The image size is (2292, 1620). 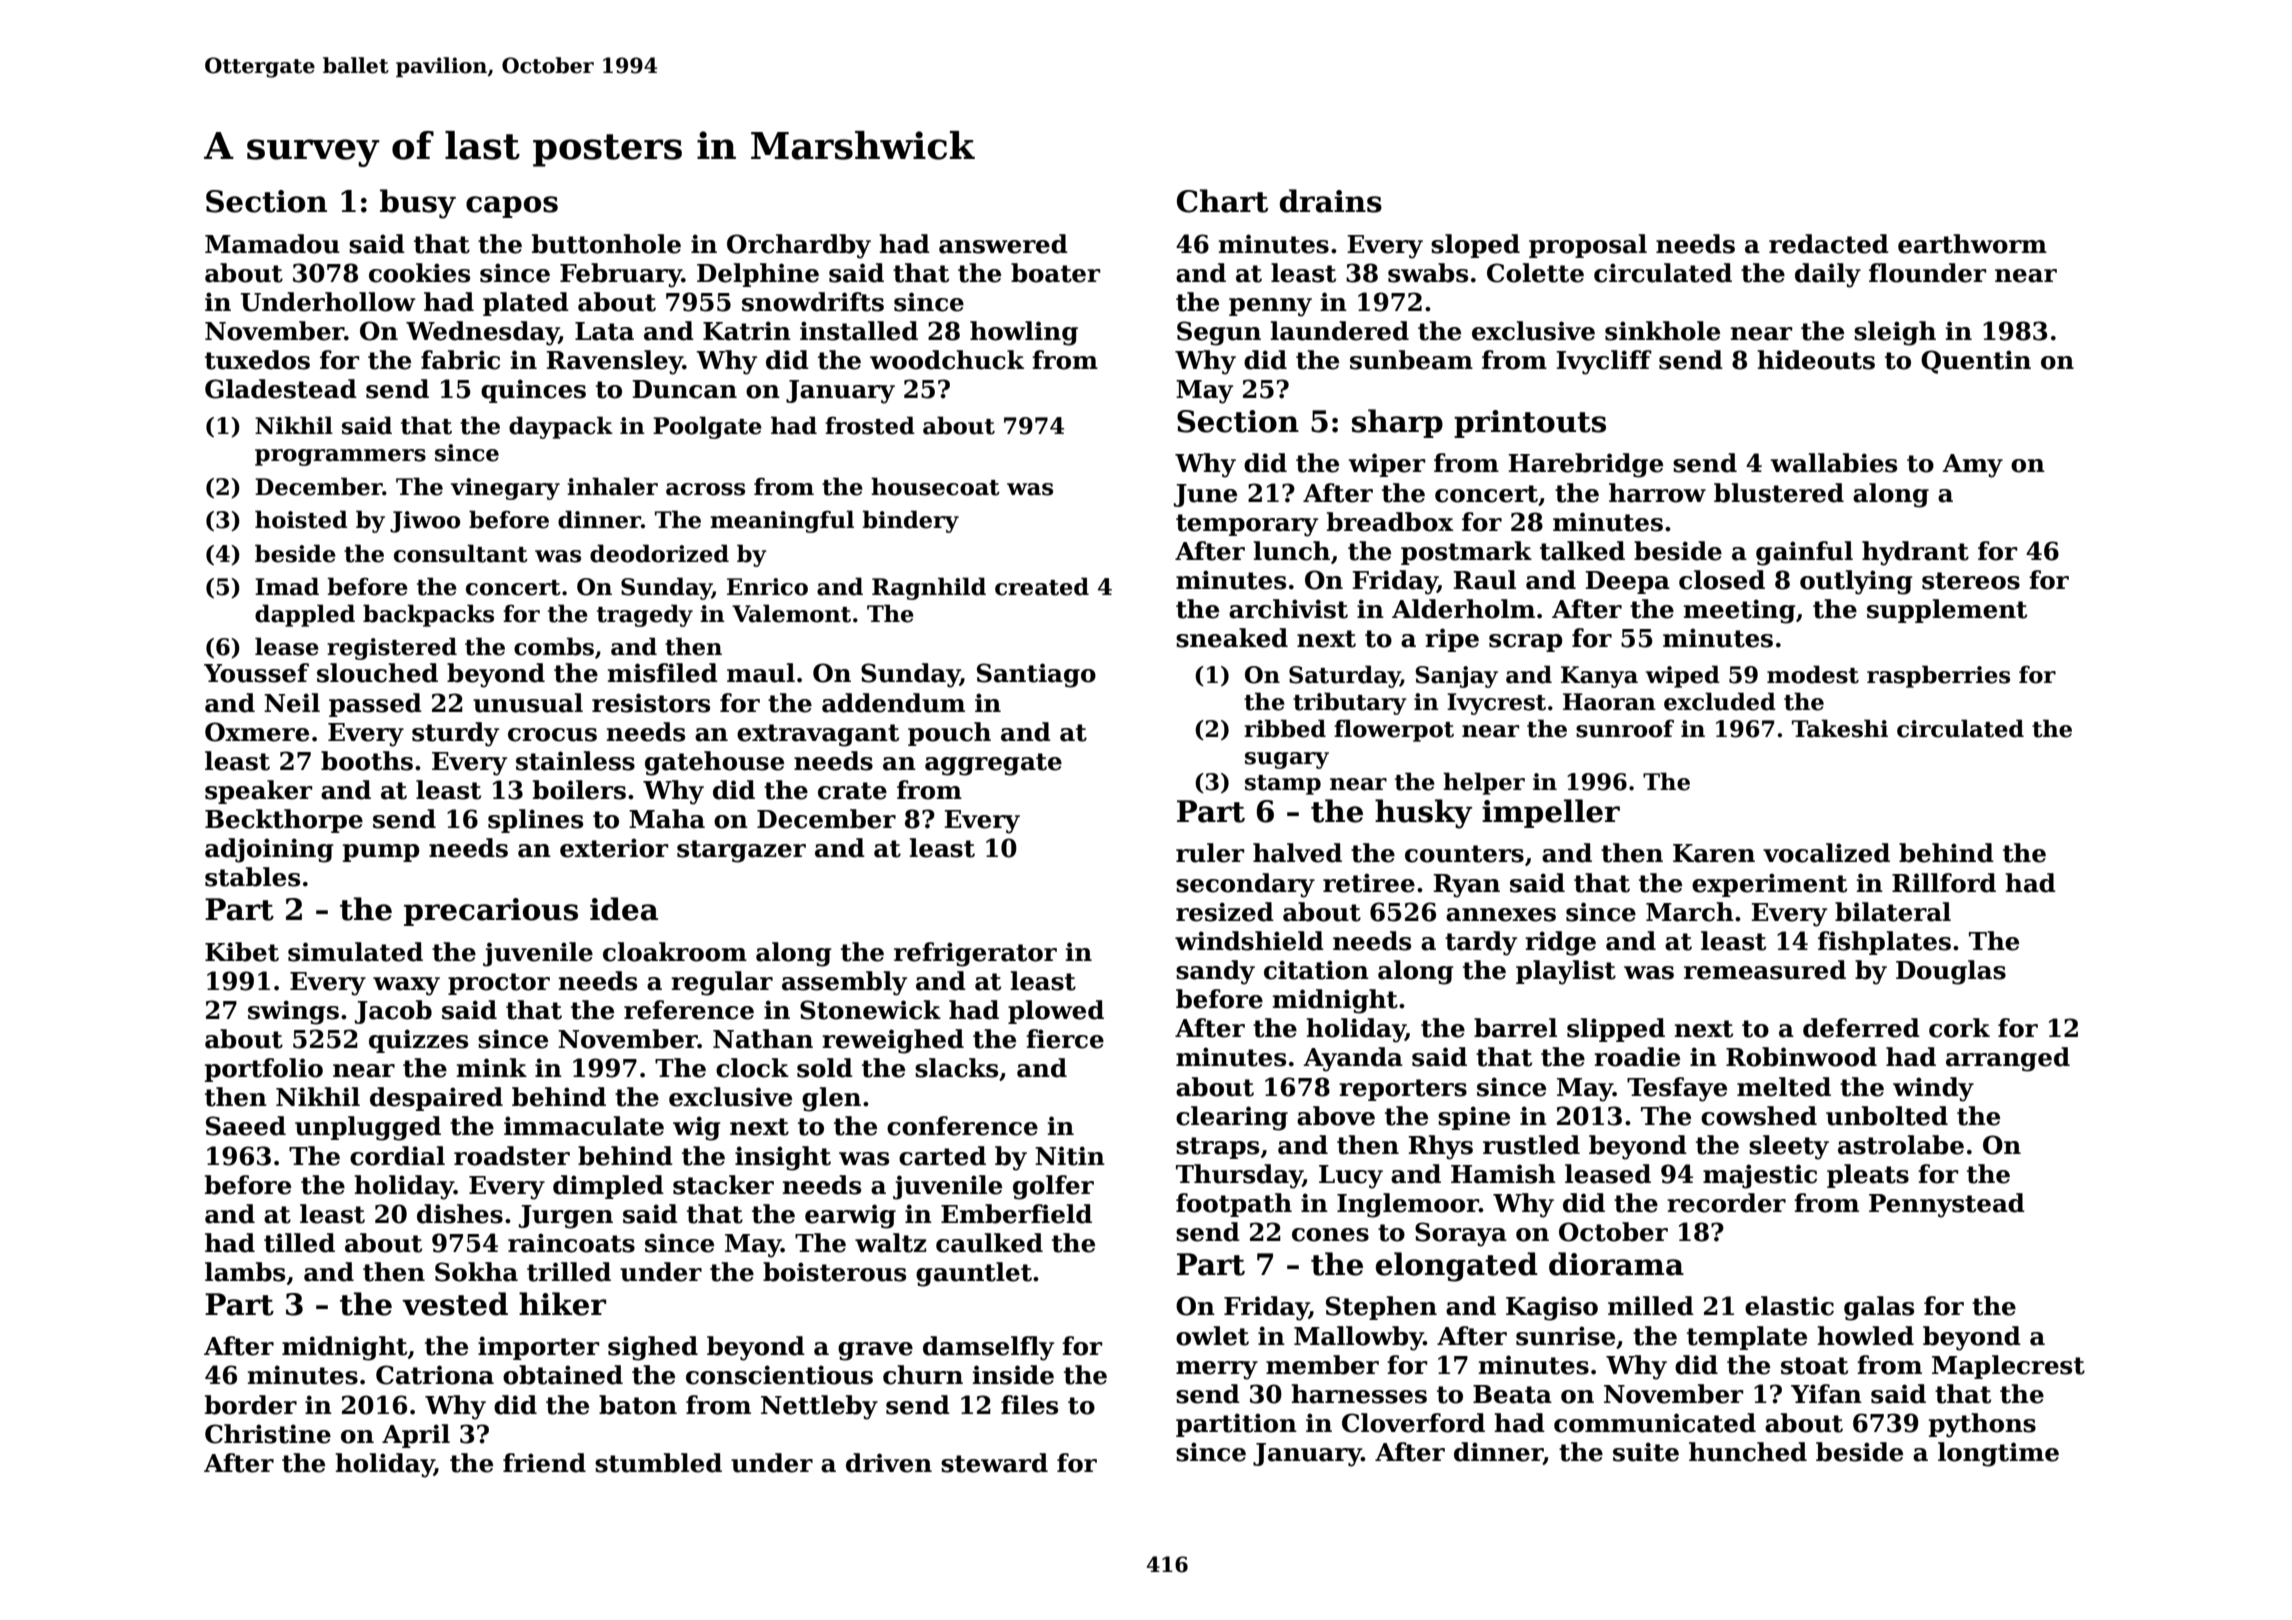 What do you see at coordinates (1588, 246) in the screenshot?
I see `proposal` at bounding box center [1588, 246].
